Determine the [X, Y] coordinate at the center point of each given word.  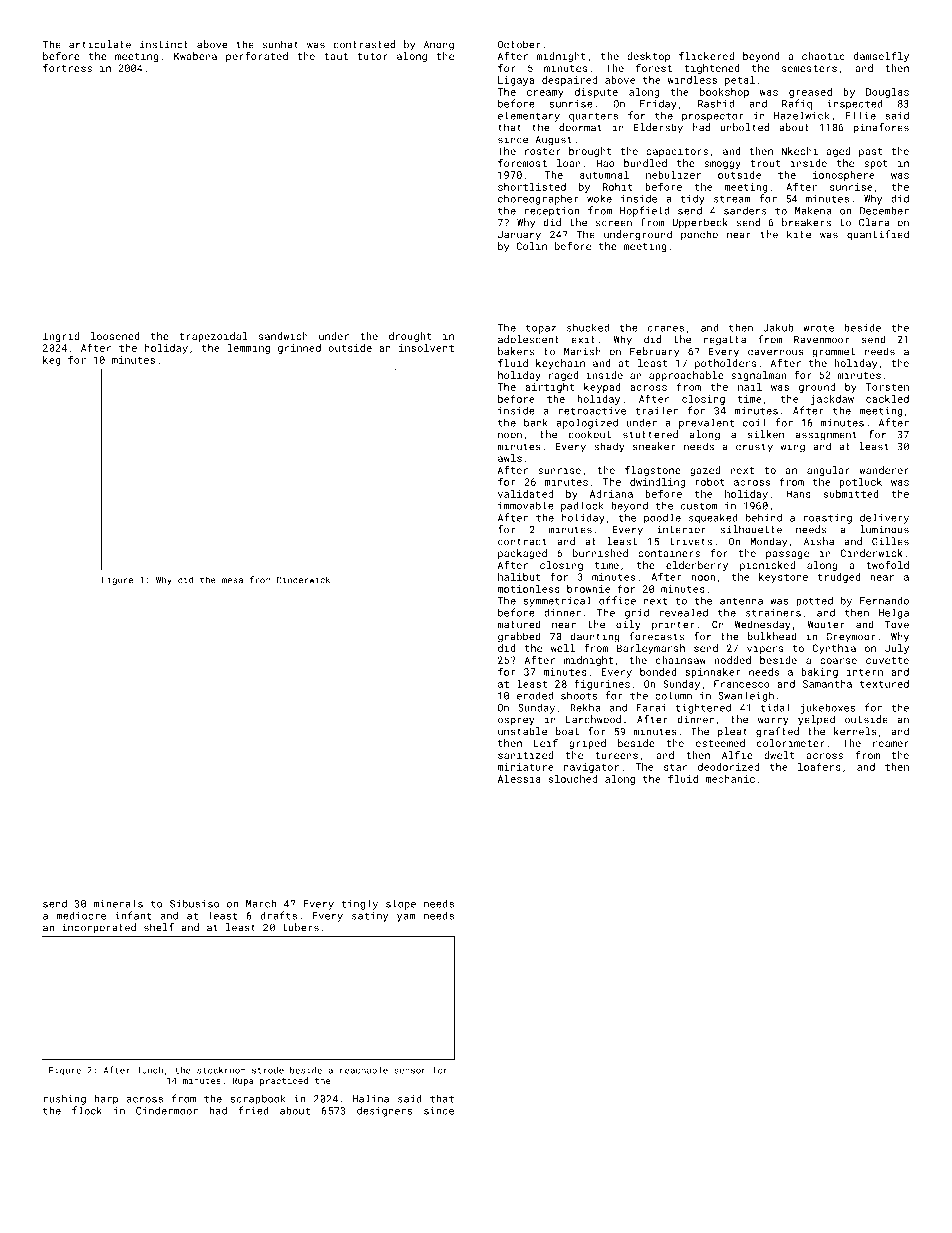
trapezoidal [213, 337]
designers [384, 1111]
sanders [745, 210]
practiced [284, 1081]
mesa [232, 581]
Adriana [611, 494]
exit [583, 340]
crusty [754, 448]
